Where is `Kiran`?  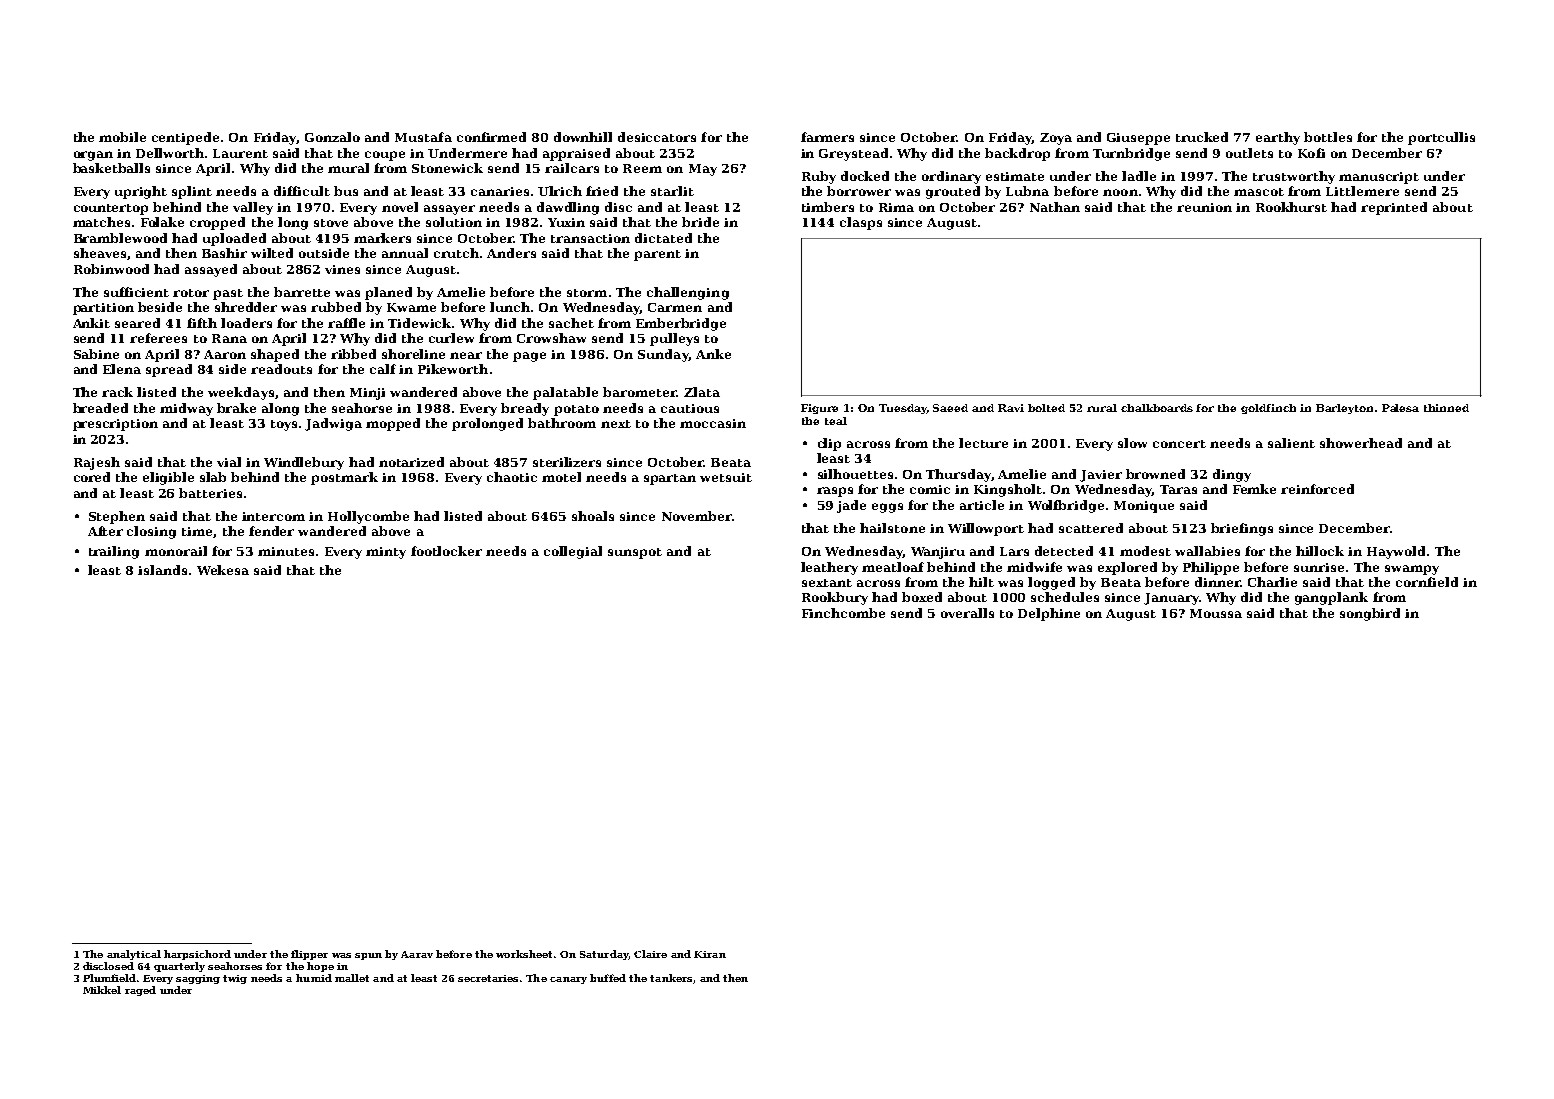 Kiran is located at coordinates (710, 954).
